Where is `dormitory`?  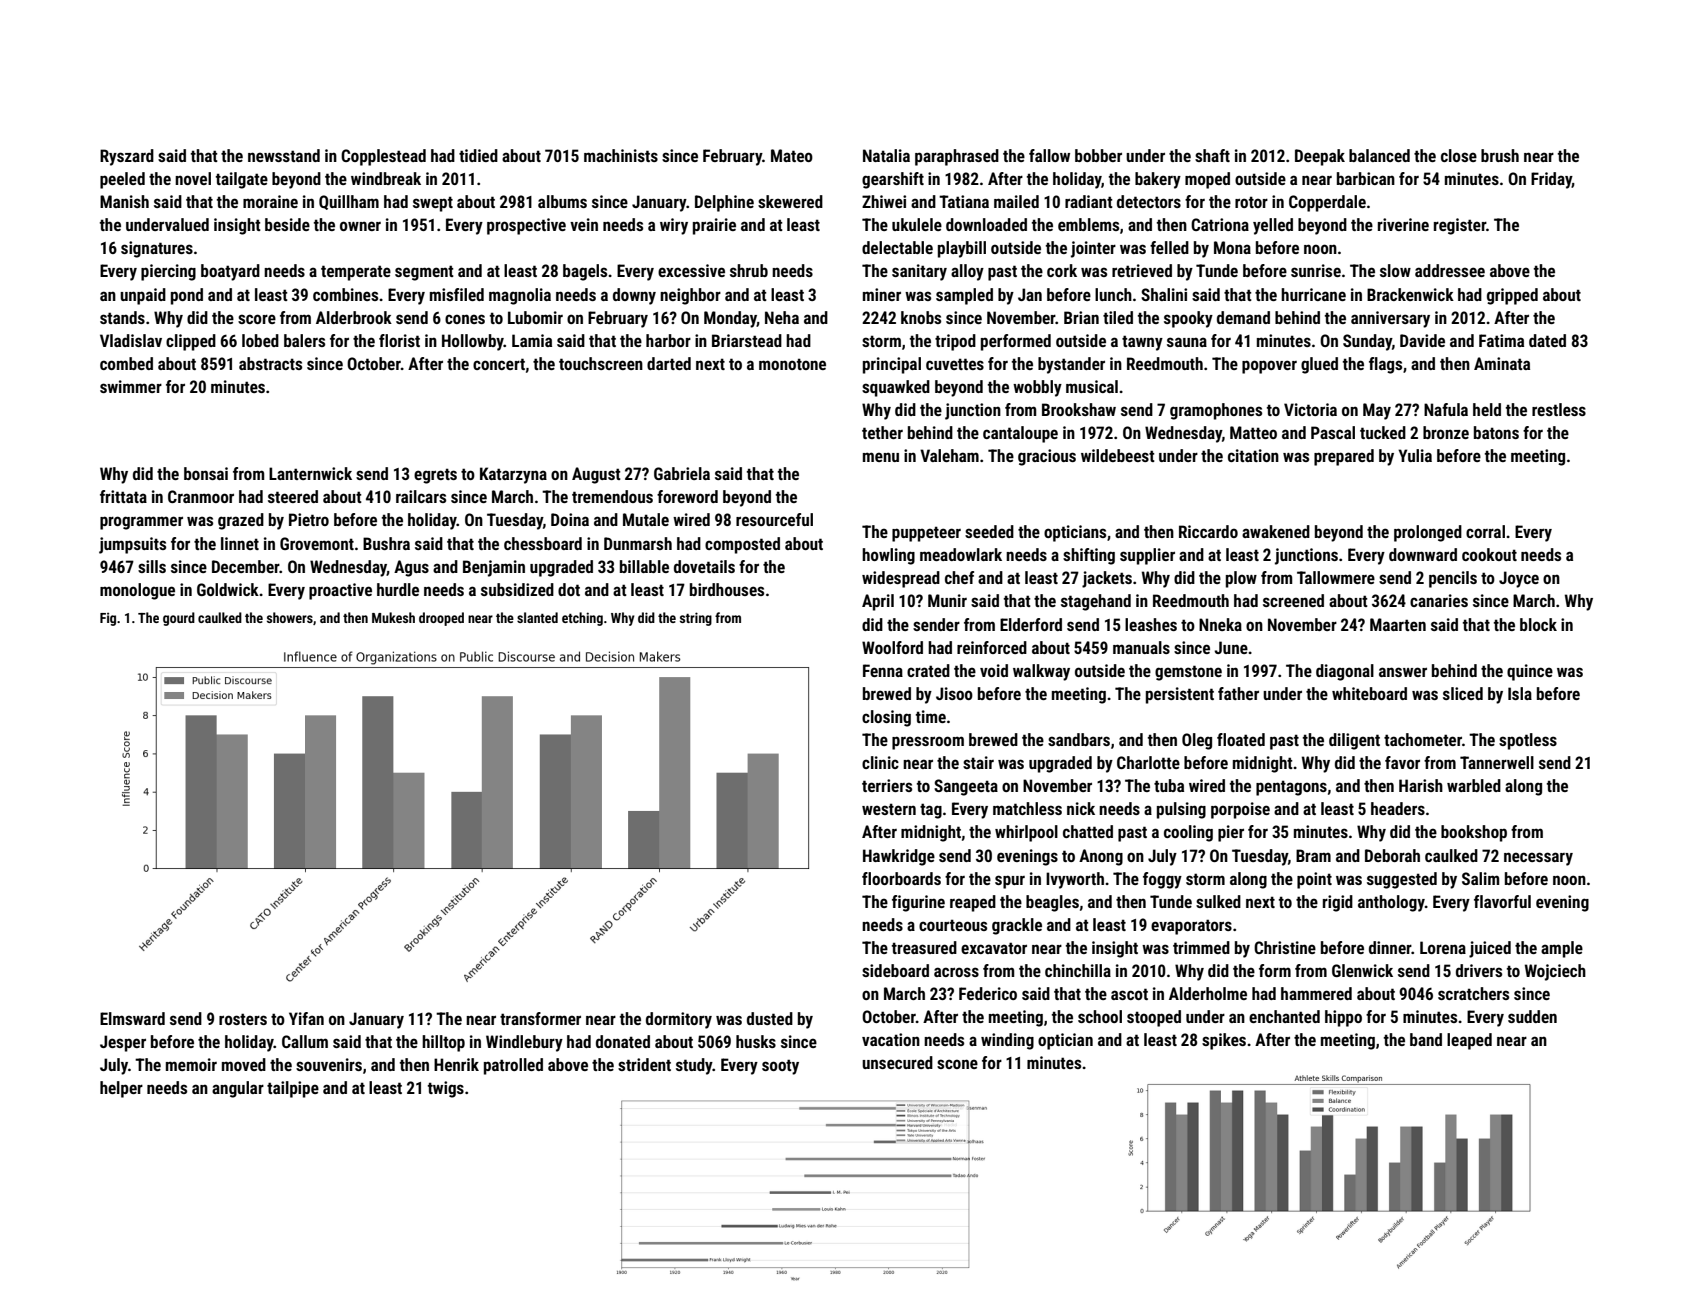 dormitory is located at coordinates (679, 1020).
